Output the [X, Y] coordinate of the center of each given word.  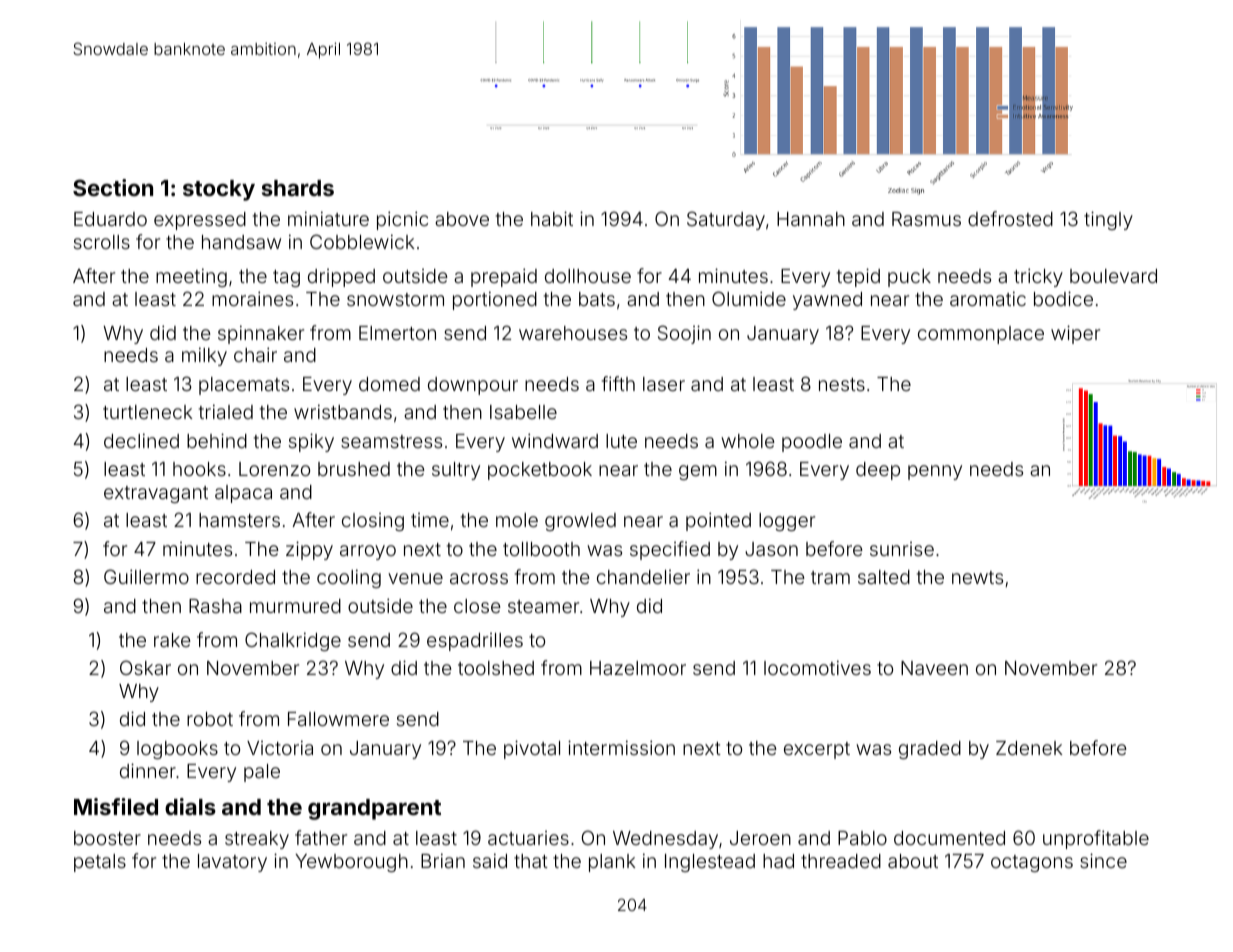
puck [909, 278]
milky [204, 356]
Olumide [749, 298]
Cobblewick [362, 241]
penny [935, 472]
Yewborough [351, 863]
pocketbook [540, 471]
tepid [858, 277]
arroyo [368, 552]
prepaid [504, 277]
